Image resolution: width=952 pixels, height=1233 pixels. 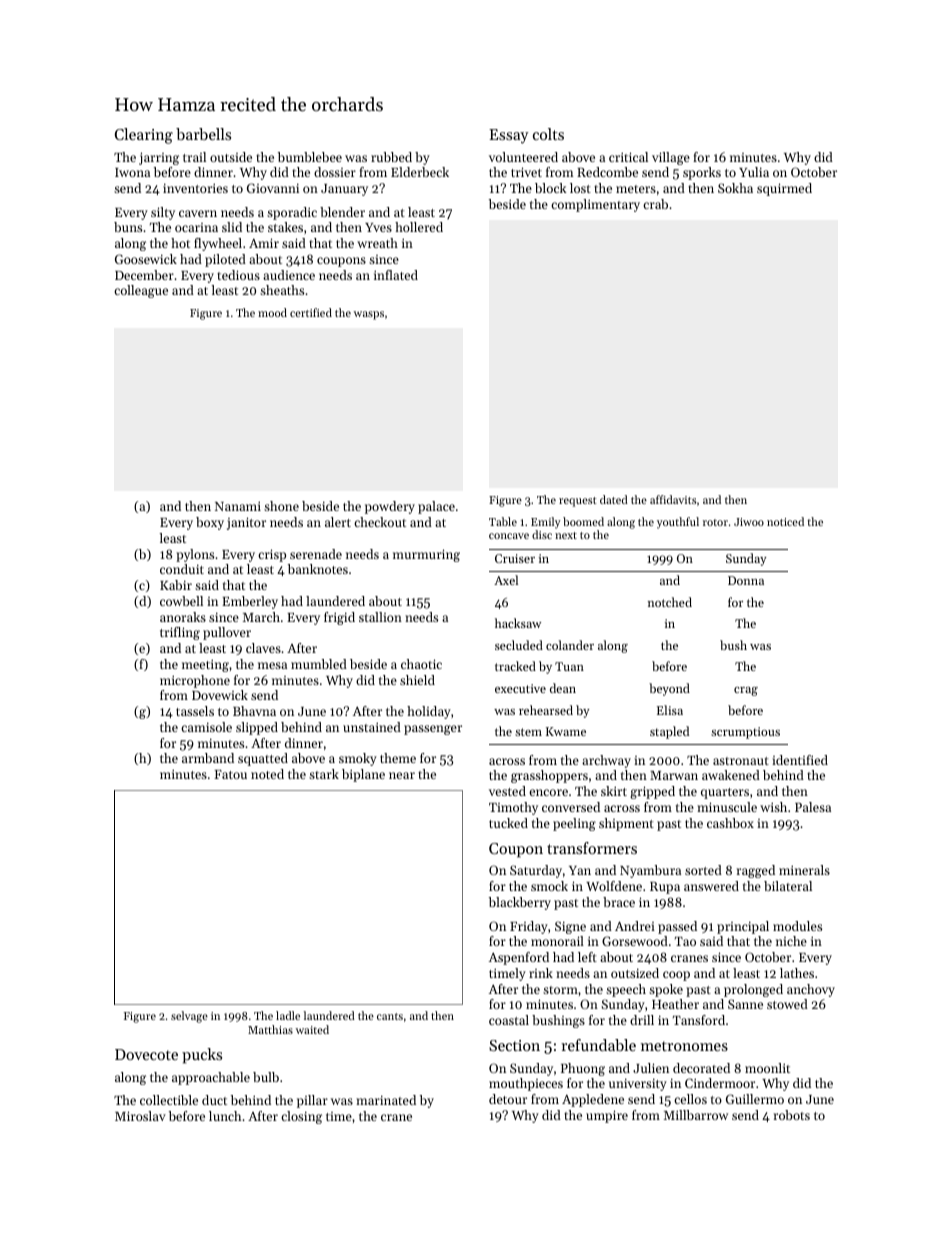 What do you see at coordinates (433, 730) in the screenshot?
I see `passenger` at bounding box center [433, 730].
